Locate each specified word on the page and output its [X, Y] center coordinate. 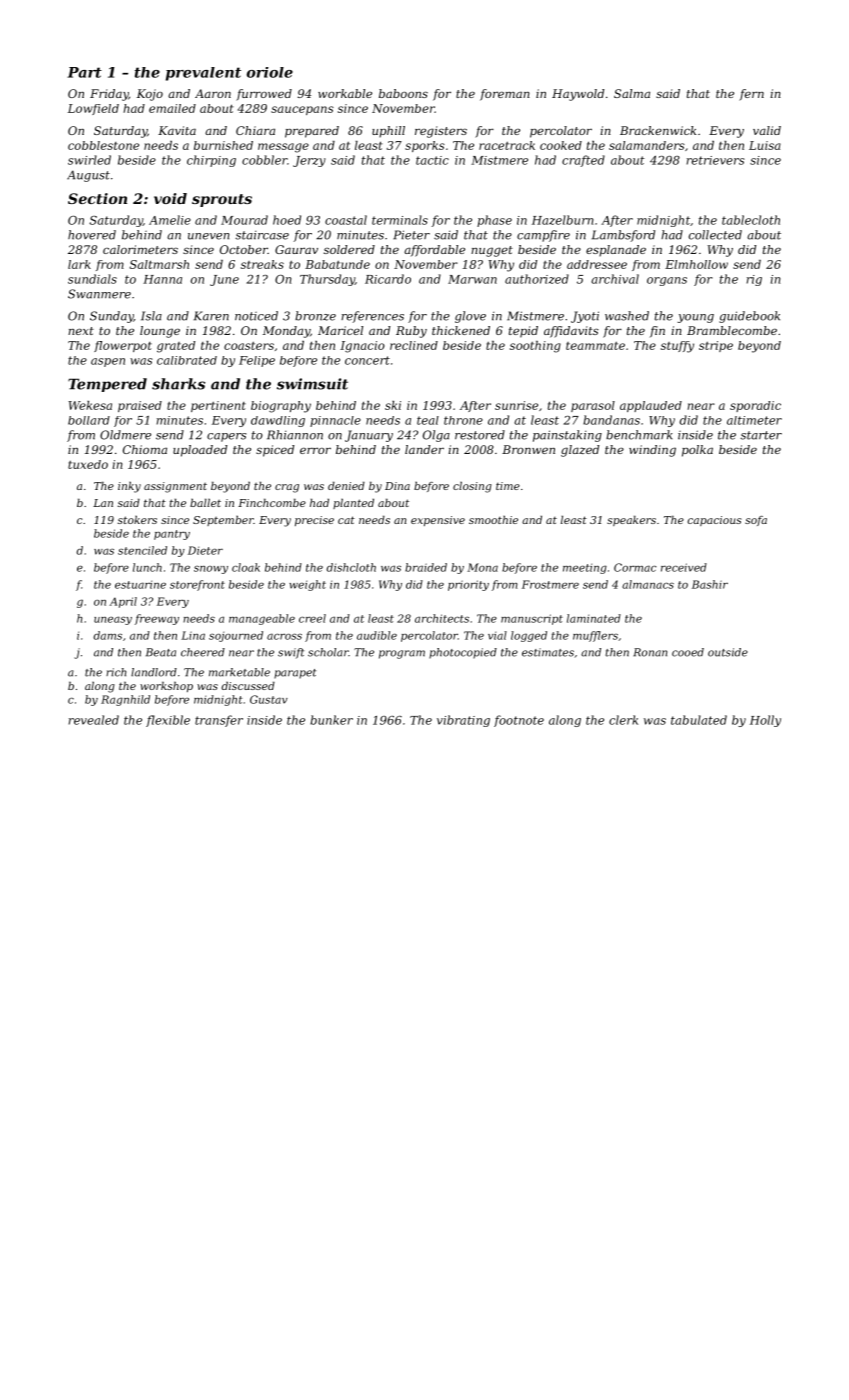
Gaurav [296, 249]
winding [652, 451]
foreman [505, 95]
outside [728, 652]
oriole [270, 72]
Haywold [578, 95]
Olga [436, 436]
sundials [92, 279]
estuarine [140, 585]
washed [627, 316]
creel [312, 618]
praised [140, 406]
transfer [219, 721]
